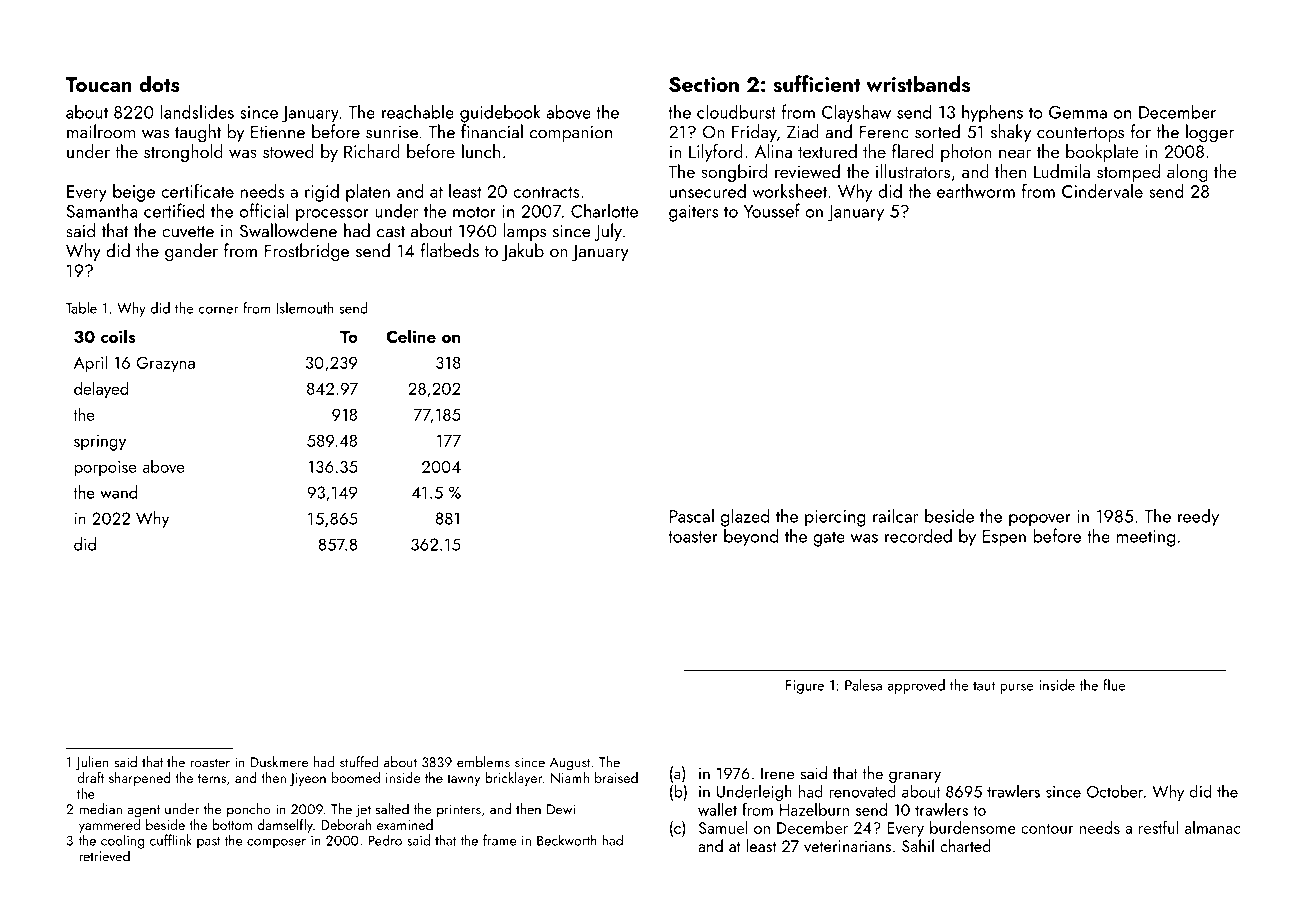  Describe the element at coordinates (210, 763) in the page. I see `roaster` at that location.
